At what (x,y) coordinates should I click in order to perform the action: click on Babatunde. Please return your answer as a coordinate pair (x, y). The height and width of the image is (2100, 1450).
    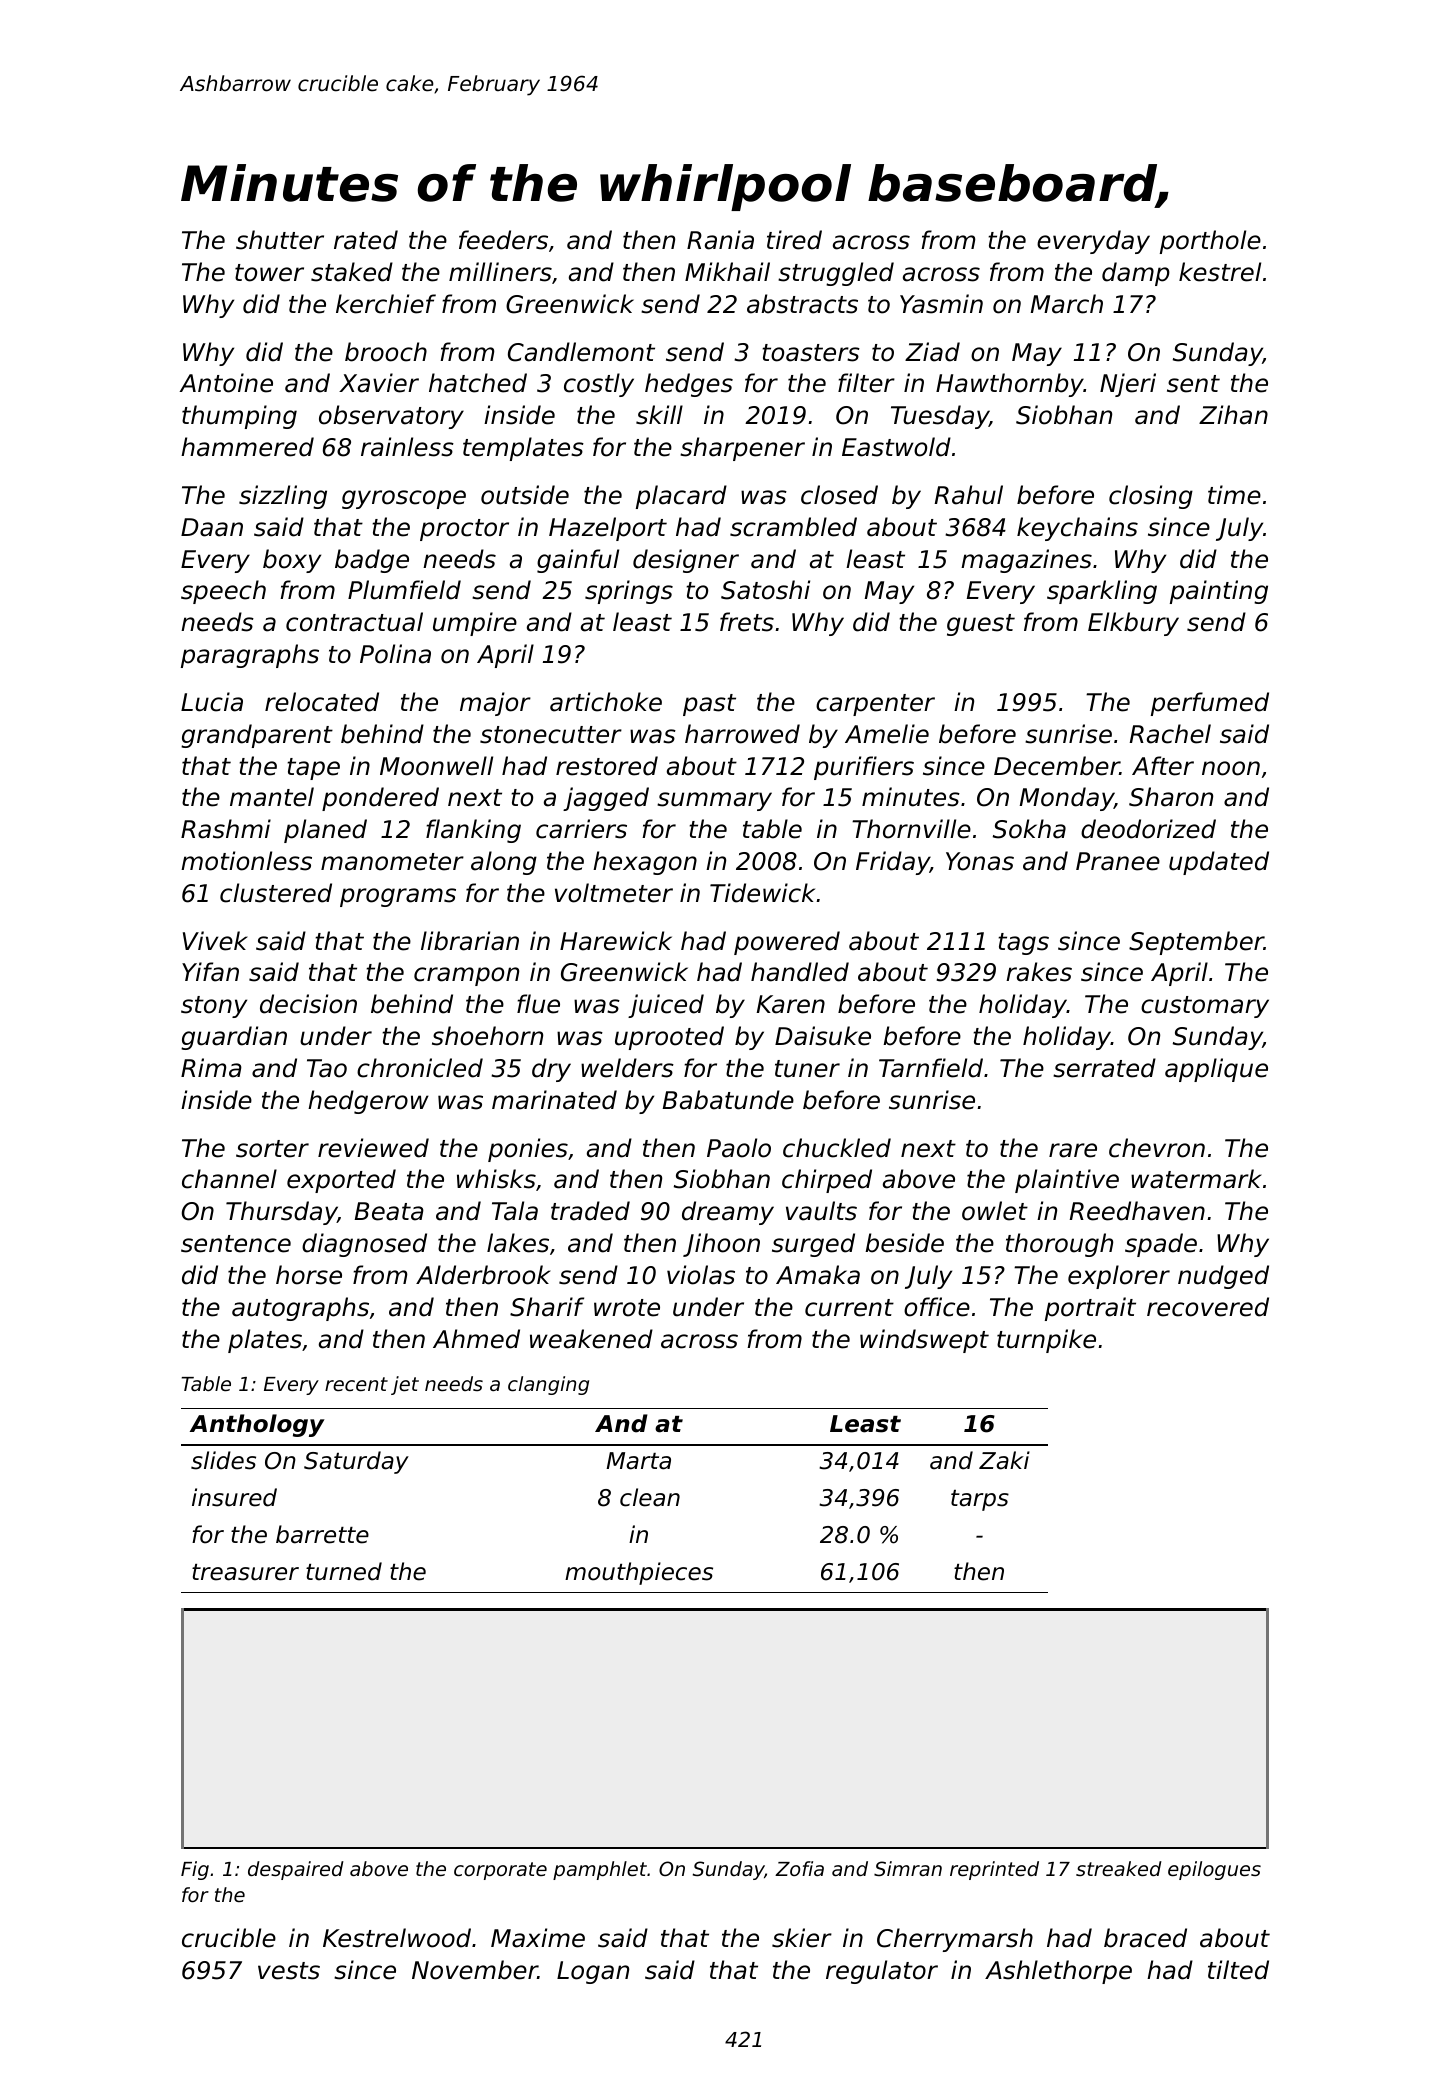
    Looking at the image, I should click on (728, 1100).
